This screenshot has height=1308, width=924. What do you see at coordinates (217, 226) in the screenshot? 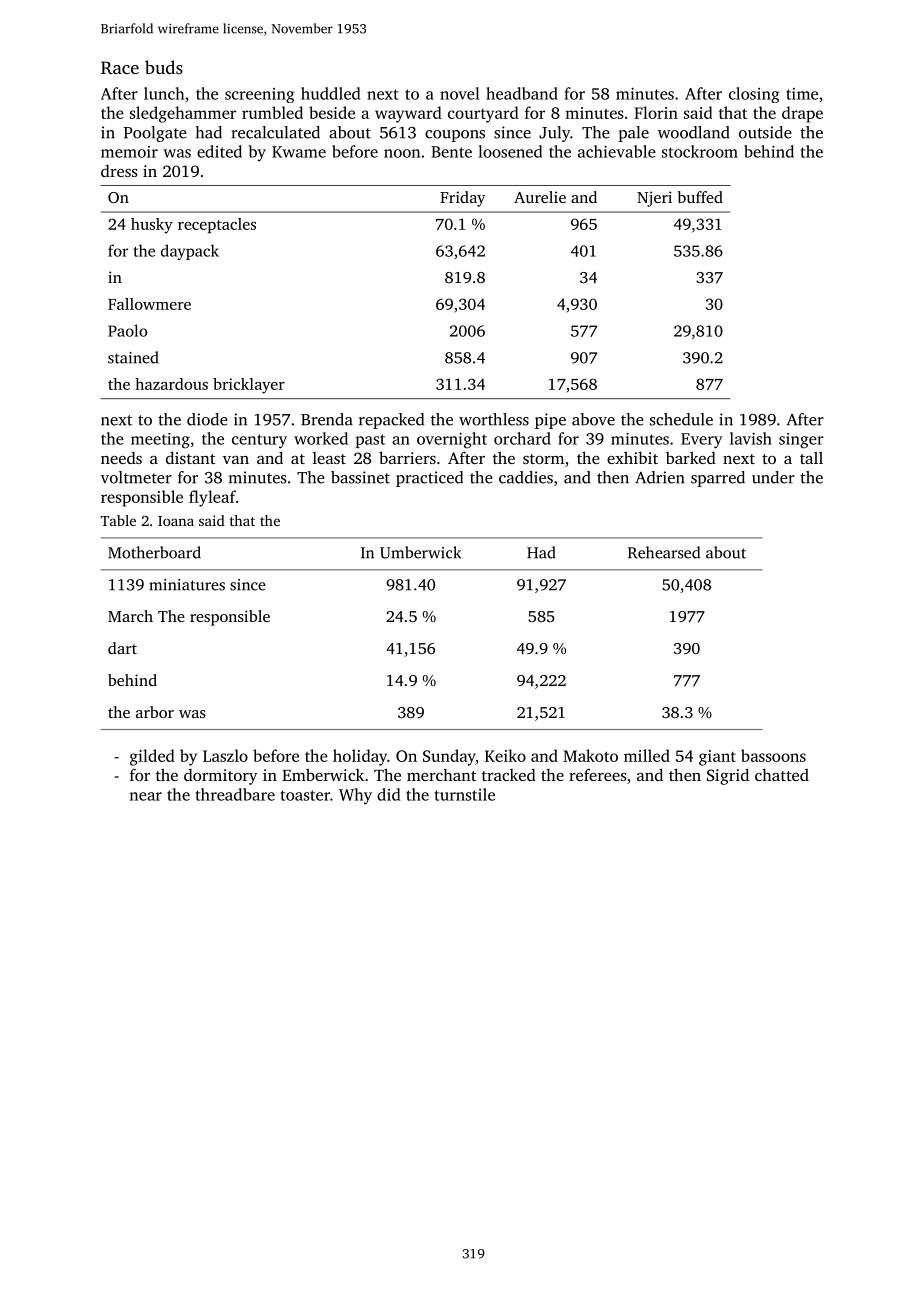
I see `receptacles` at bounding box center [217, 226].
